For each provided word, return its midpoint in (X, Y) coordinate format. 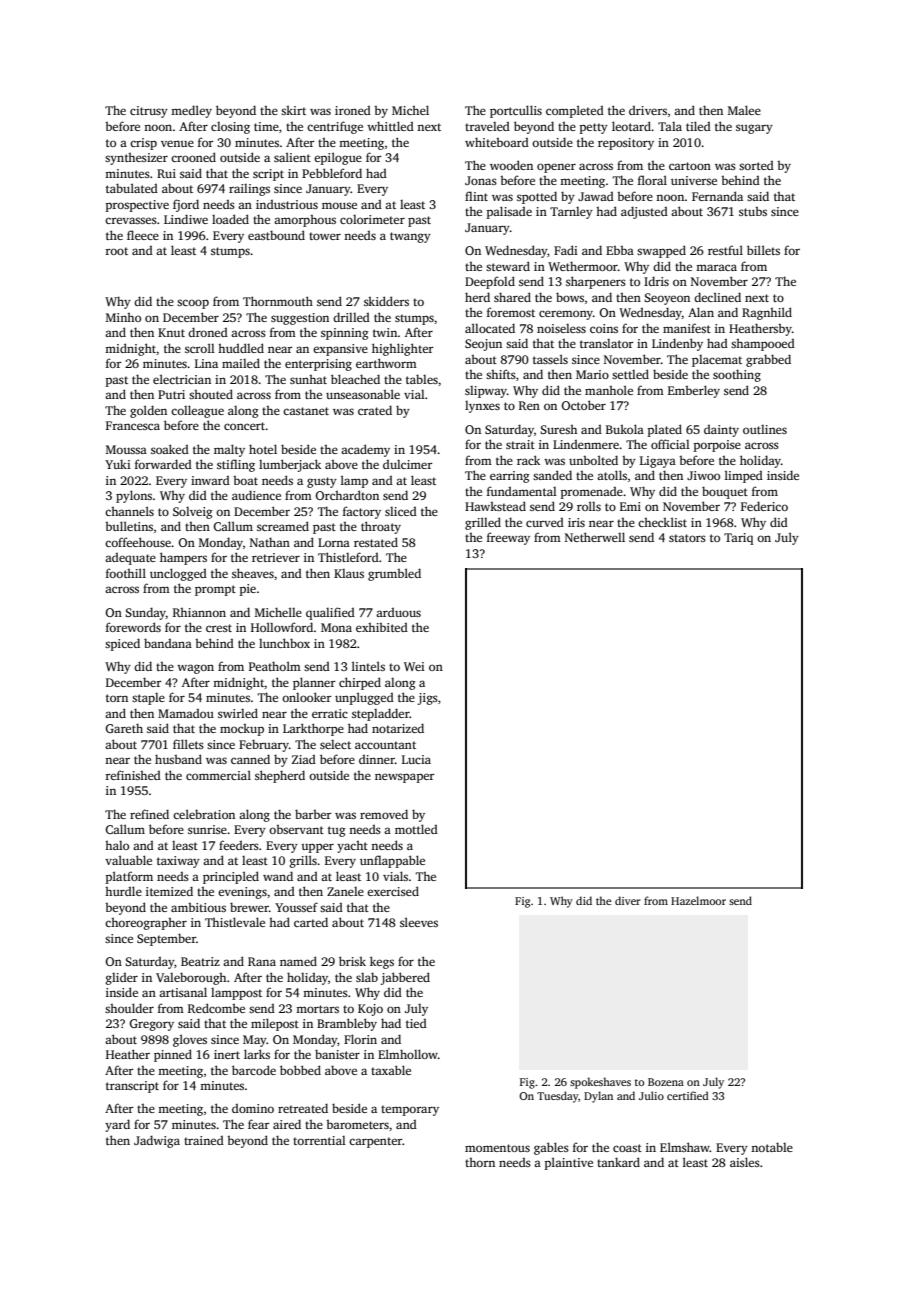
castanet (306, 411)
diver (628, 900)
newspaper (404, 778)
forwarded (163, 464)
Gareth (124, 728)
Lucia (416, 759)
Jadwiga (157, 1141)
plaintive (568, 1163)
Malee (744, 110)
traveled (487, 126)
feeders (239, 845)
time (266, 126)
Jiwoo (703, 475)
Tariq (738, 539)
